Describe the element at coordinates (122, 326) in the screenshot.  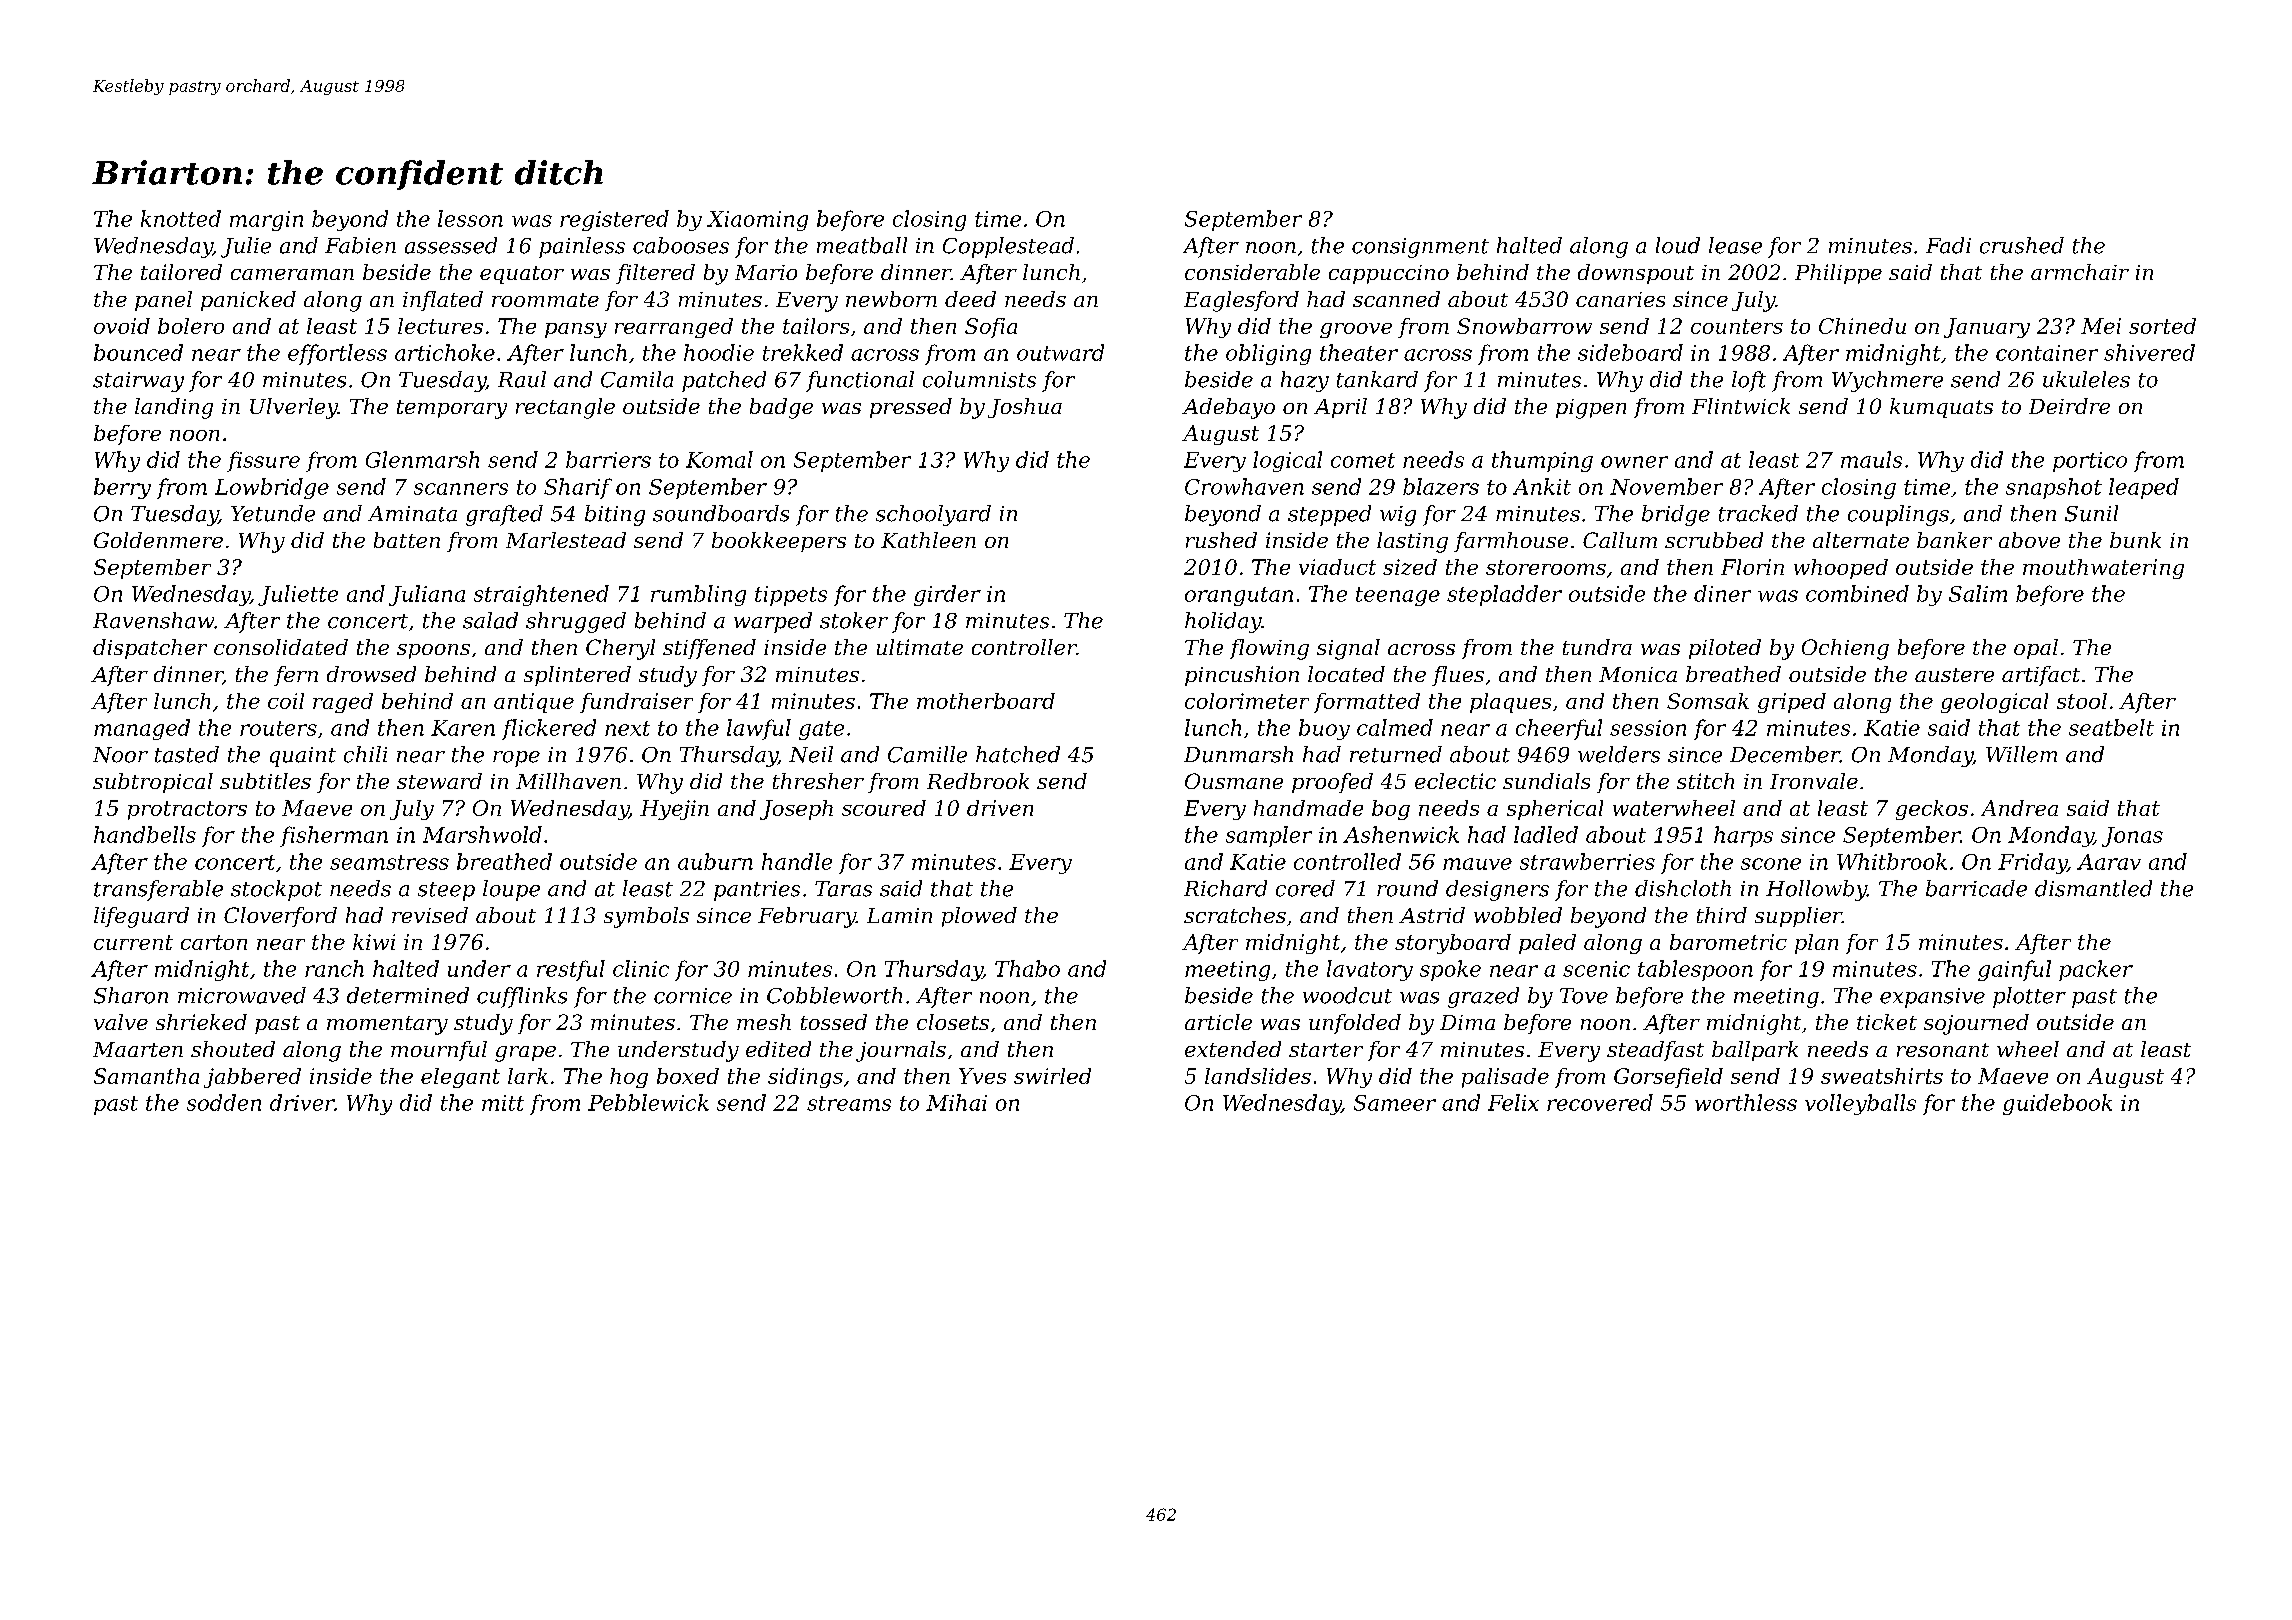
I see `ovoid` at that location.
